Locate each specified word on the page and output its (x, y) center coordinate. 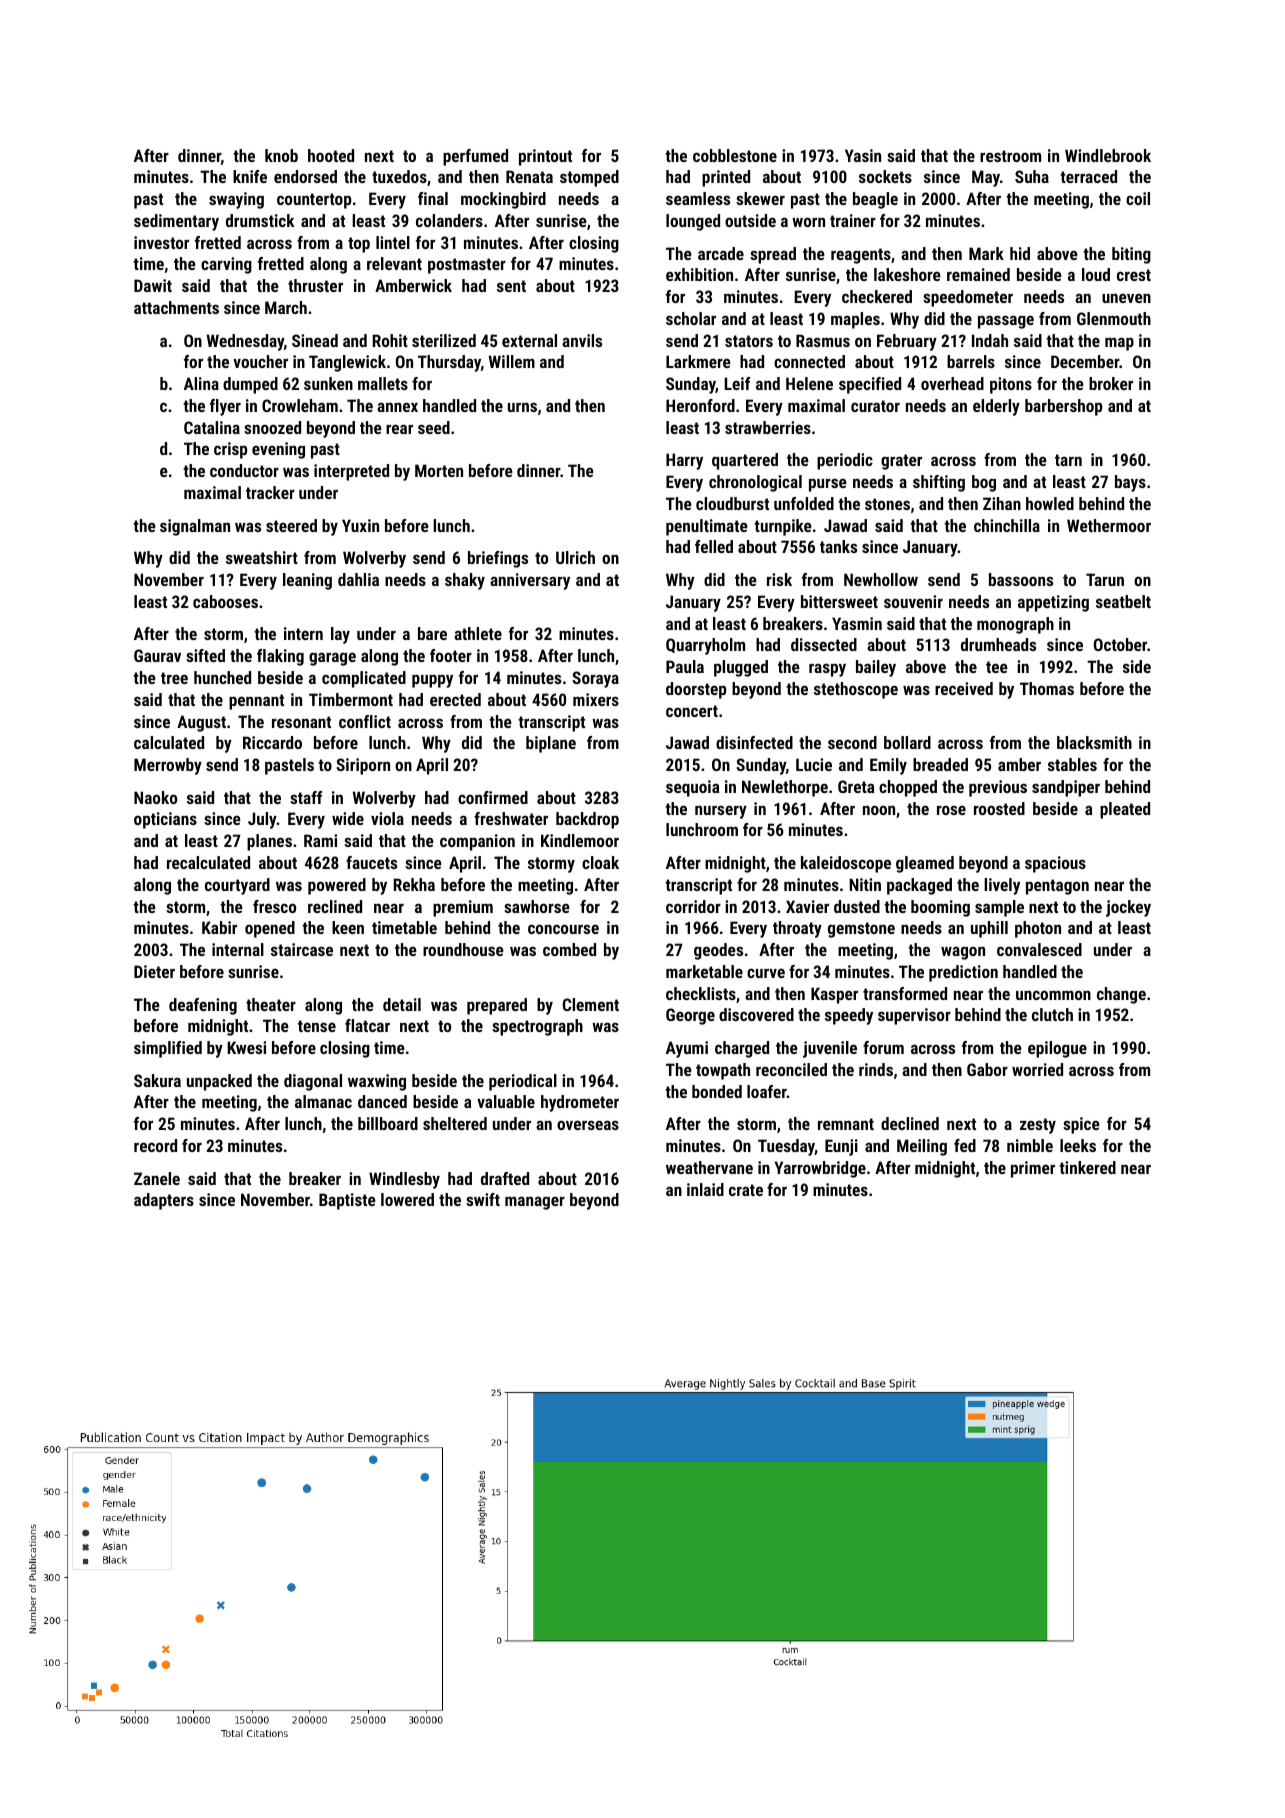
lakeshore (907, 274)
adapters (164, 1201)
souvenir (913, 601)
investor (161, 242)
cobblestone (735, 155)
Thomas (1047, 688)
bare (432, 633)
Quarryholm (705, 646)
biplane (551, 744)
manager (535, 1203)
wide (348, 818)
